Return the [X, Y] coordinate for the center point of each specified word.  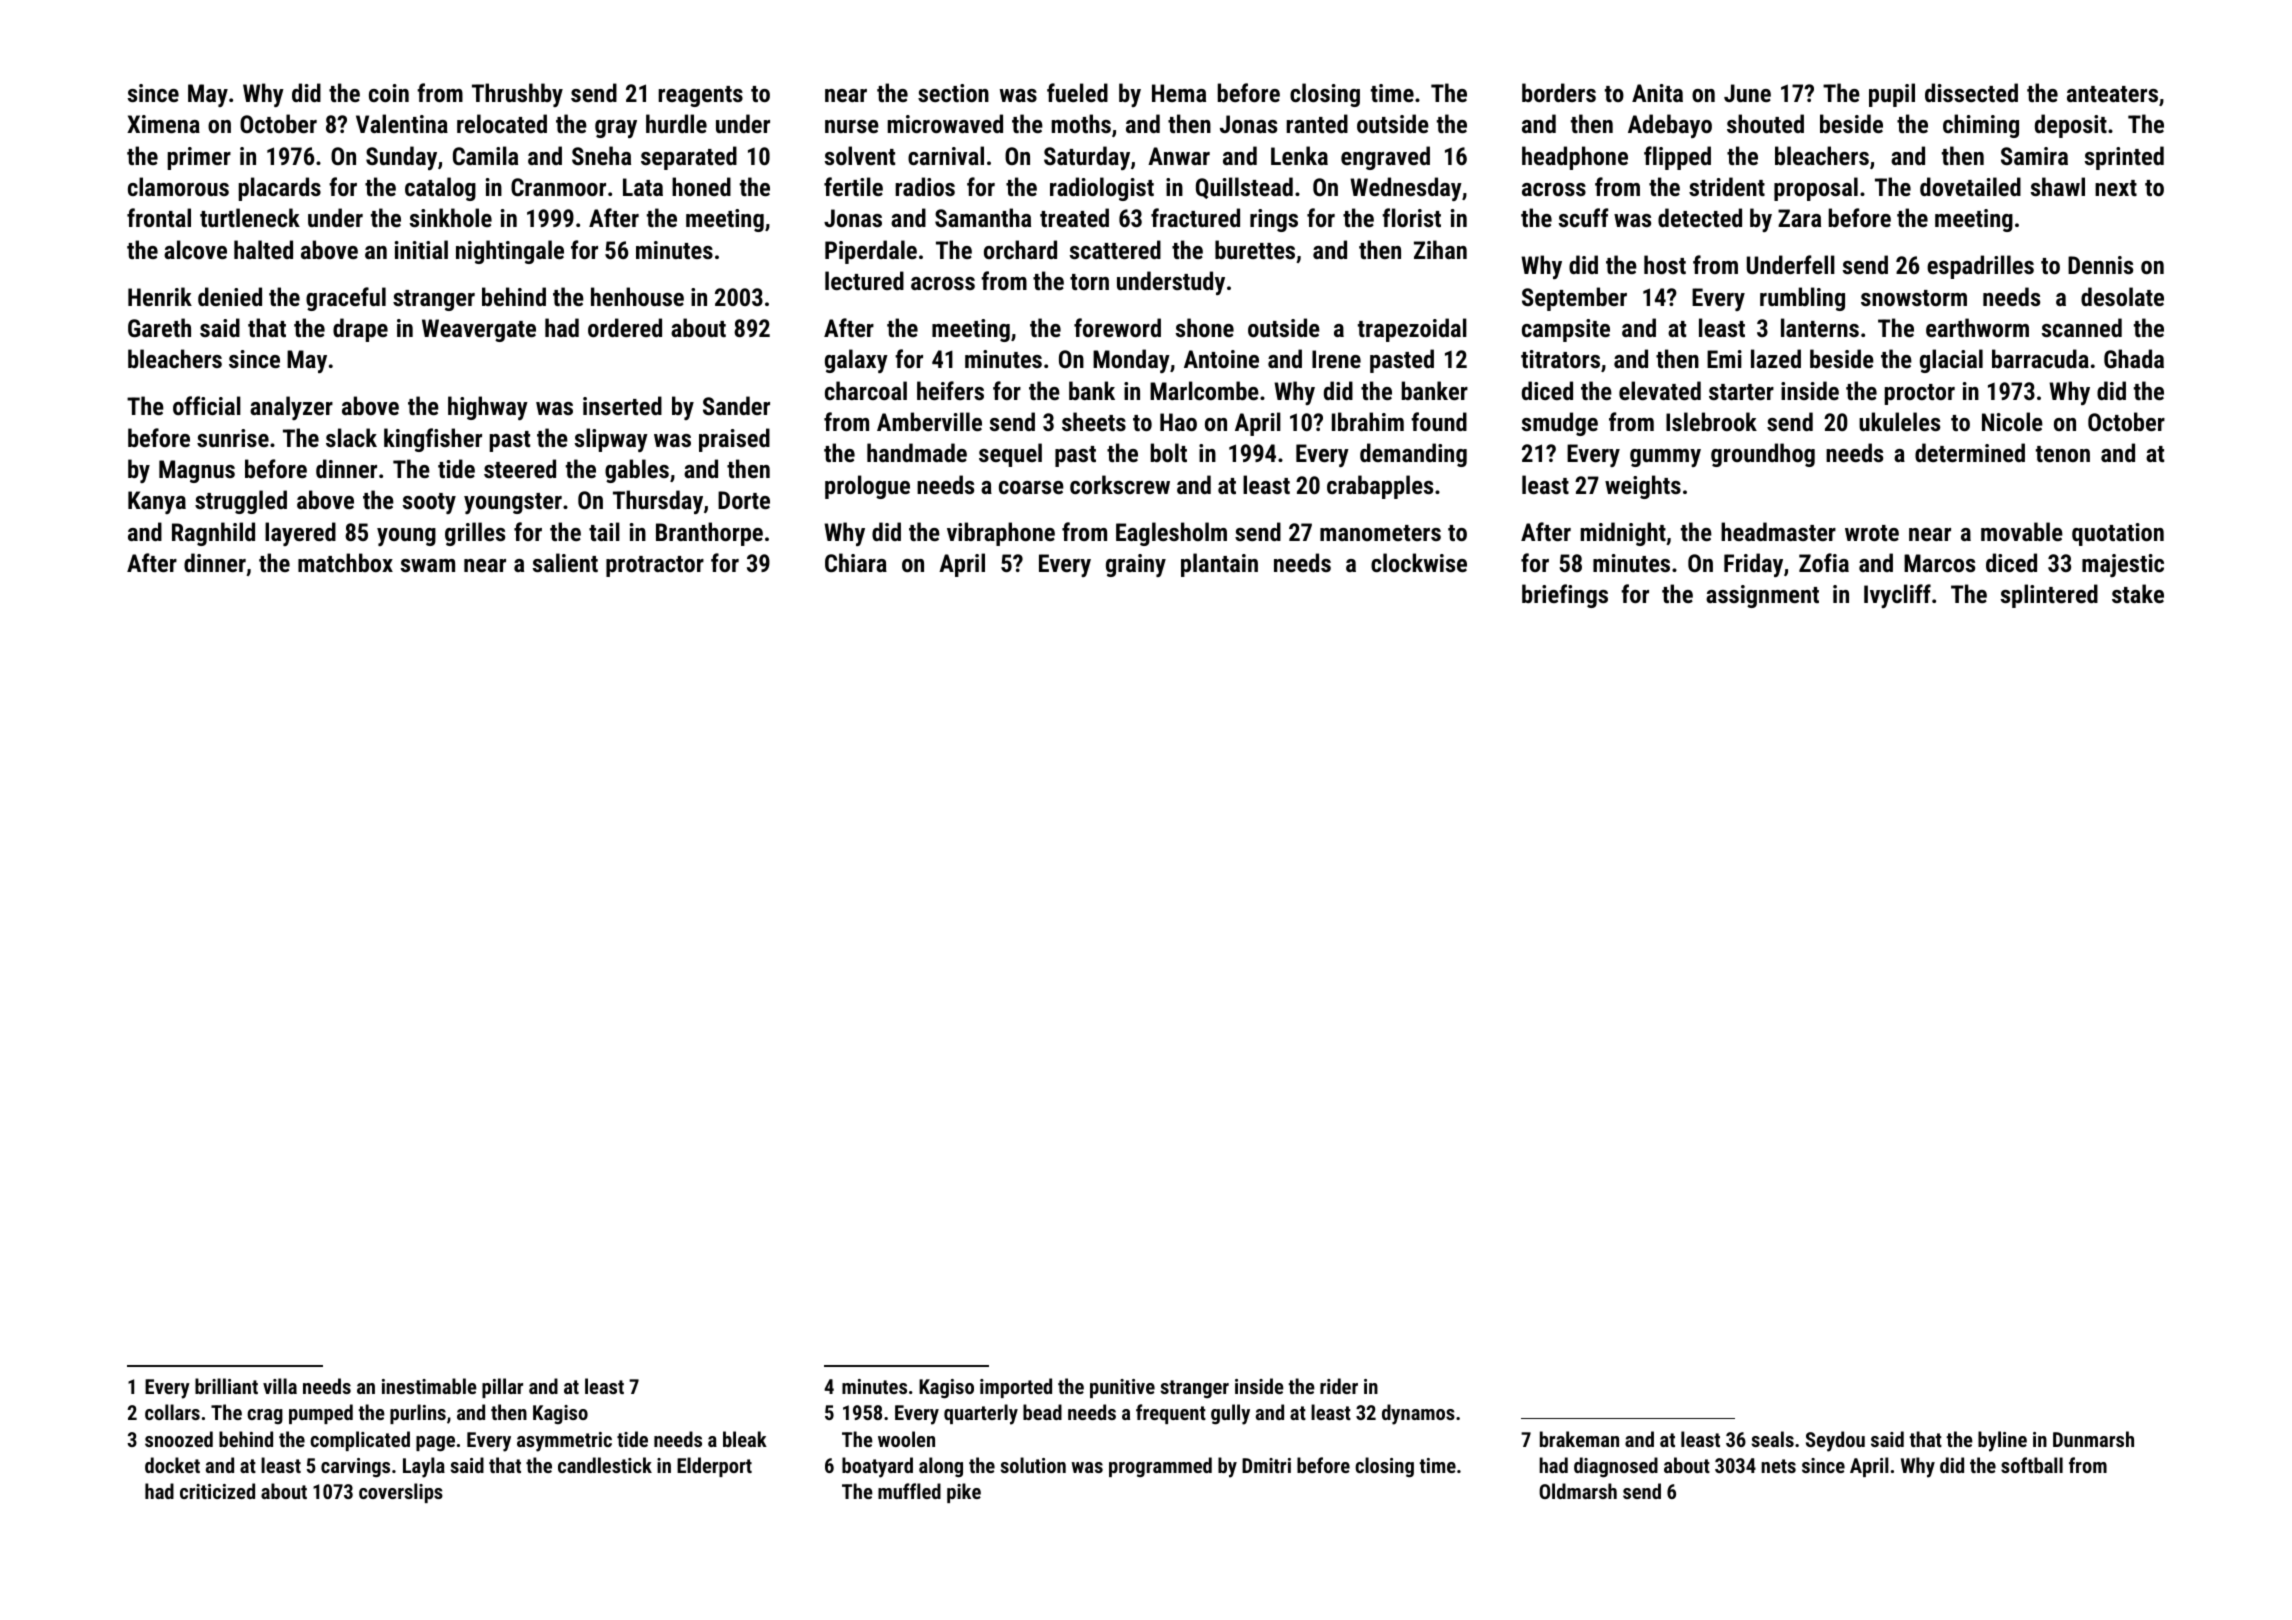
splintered [2049, 596]
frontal [159, 217]
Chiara [856, 562]
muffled [909, 1491]
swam [428, 565]
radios [925, 186]
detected [1700, 217]
